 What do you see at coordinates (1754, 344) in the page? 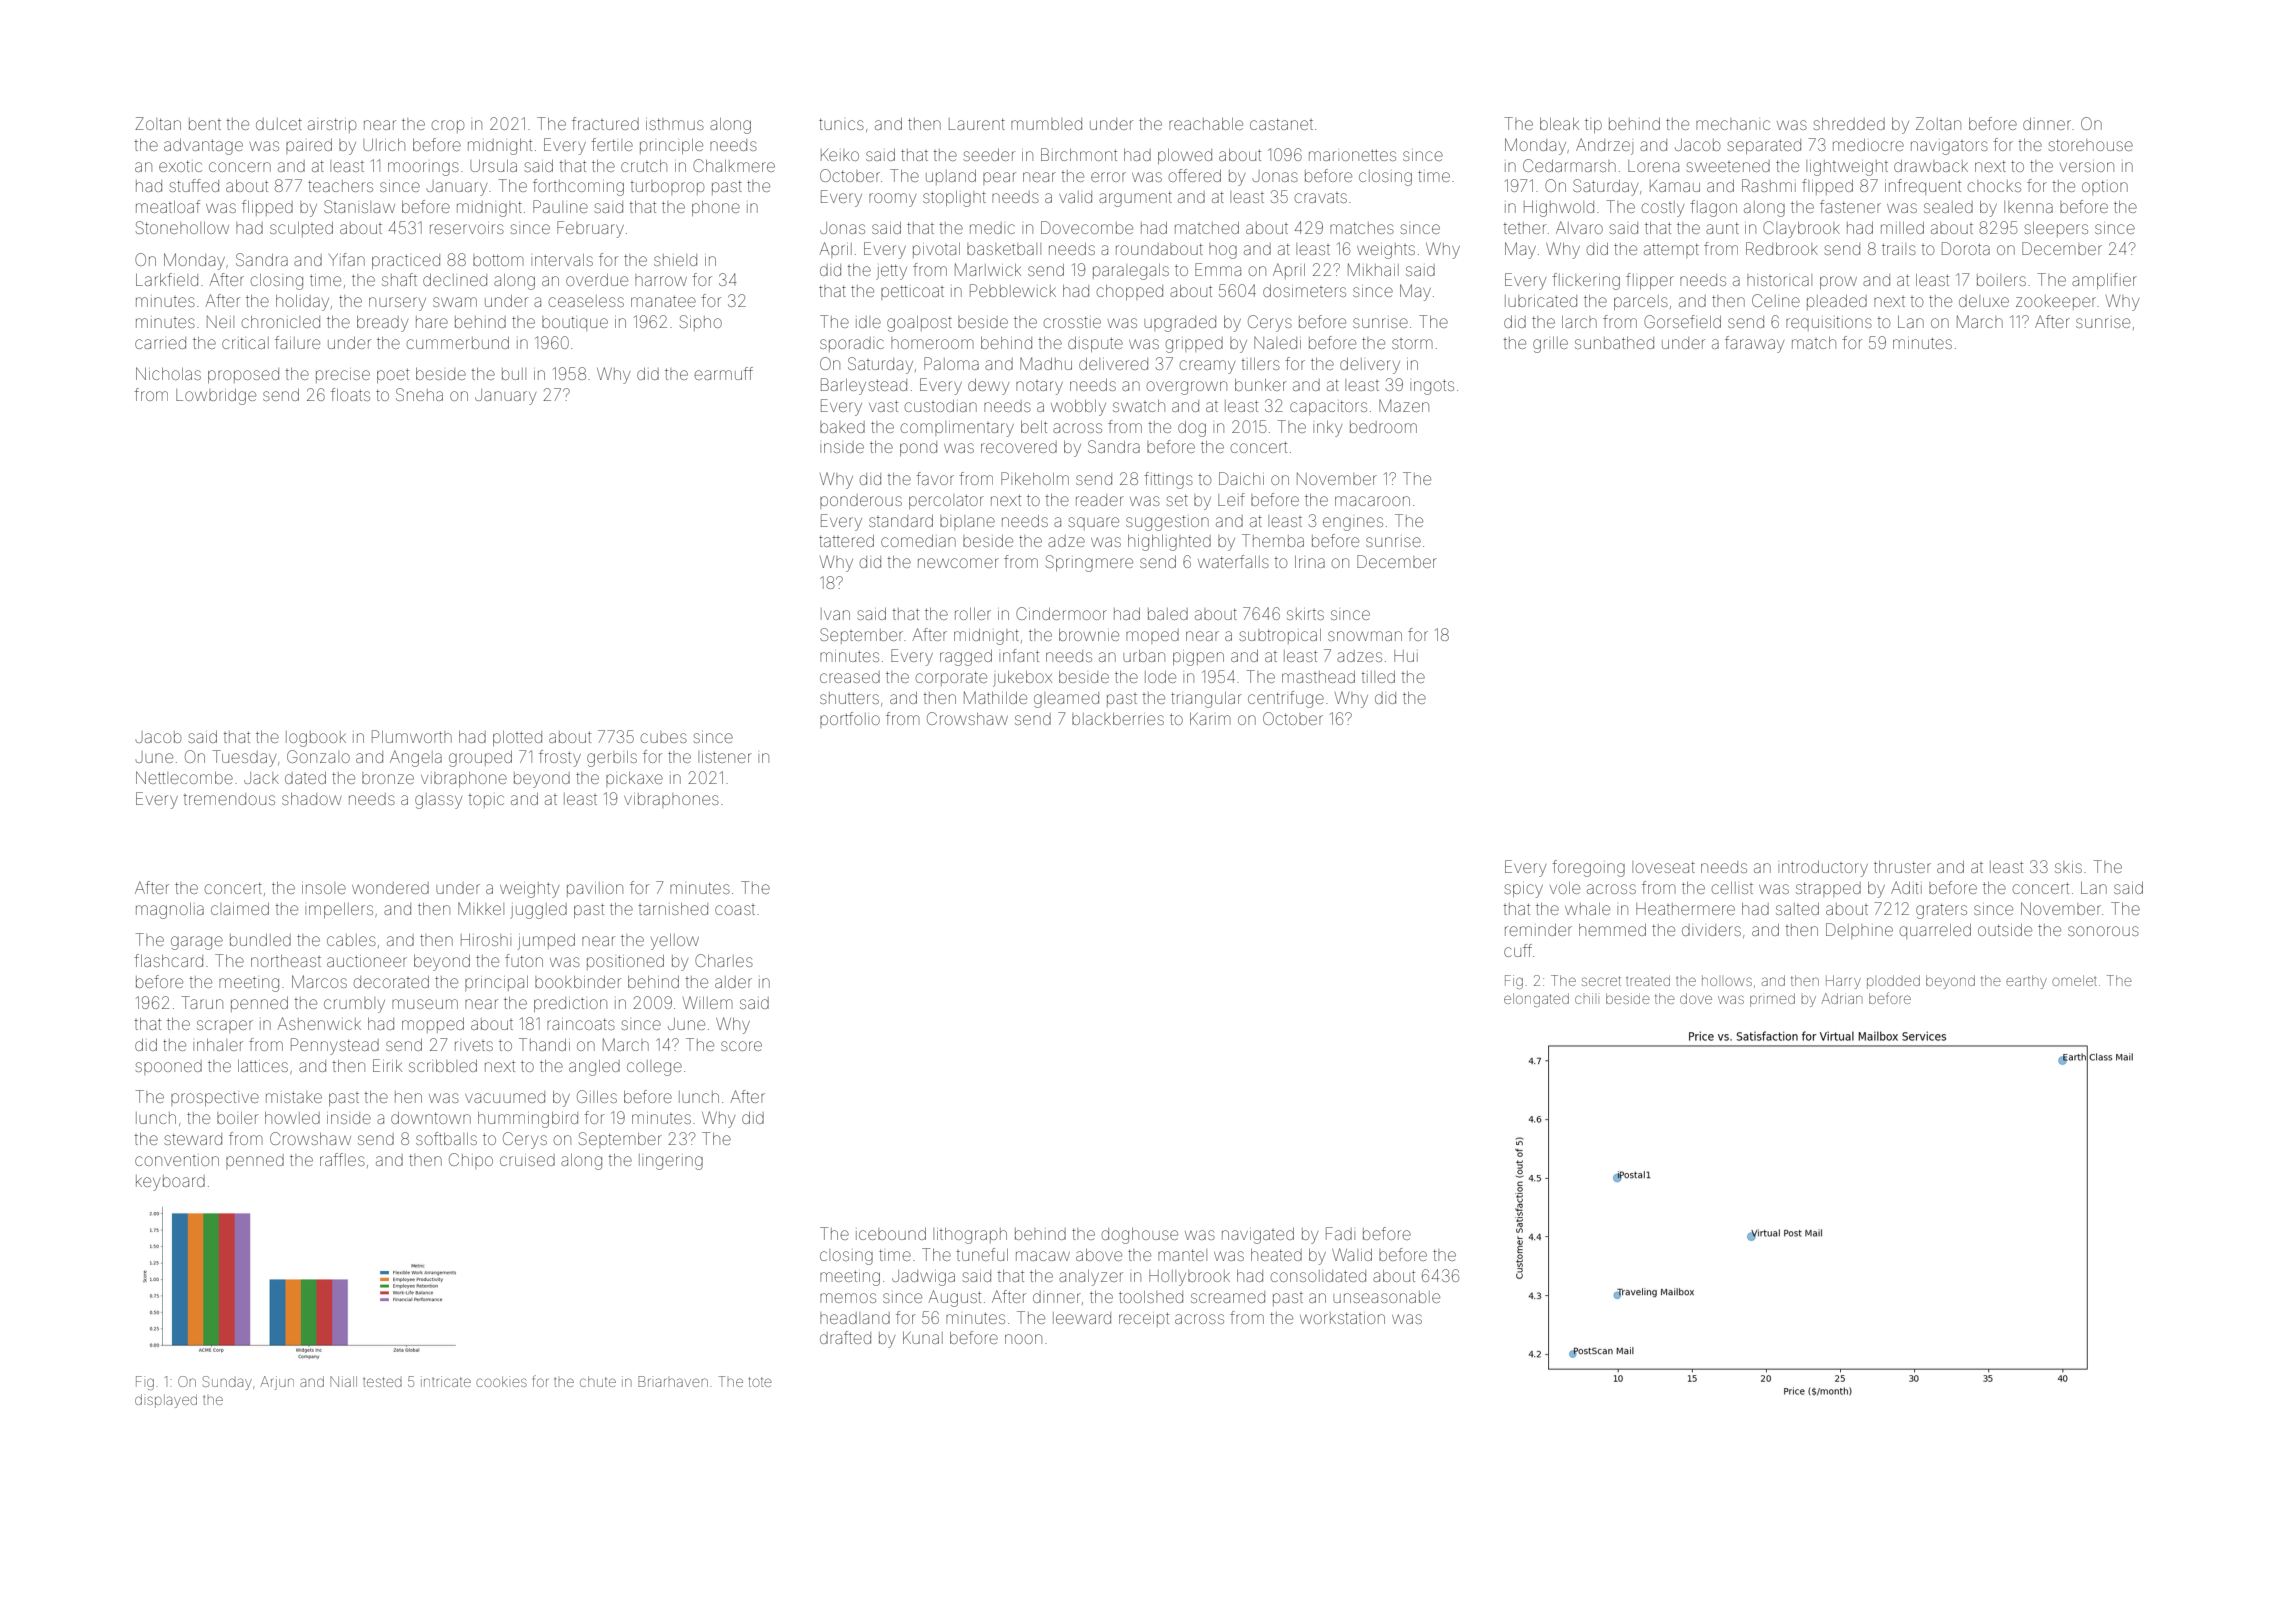
I see `faraway` at bounding box center [1754, 344].
